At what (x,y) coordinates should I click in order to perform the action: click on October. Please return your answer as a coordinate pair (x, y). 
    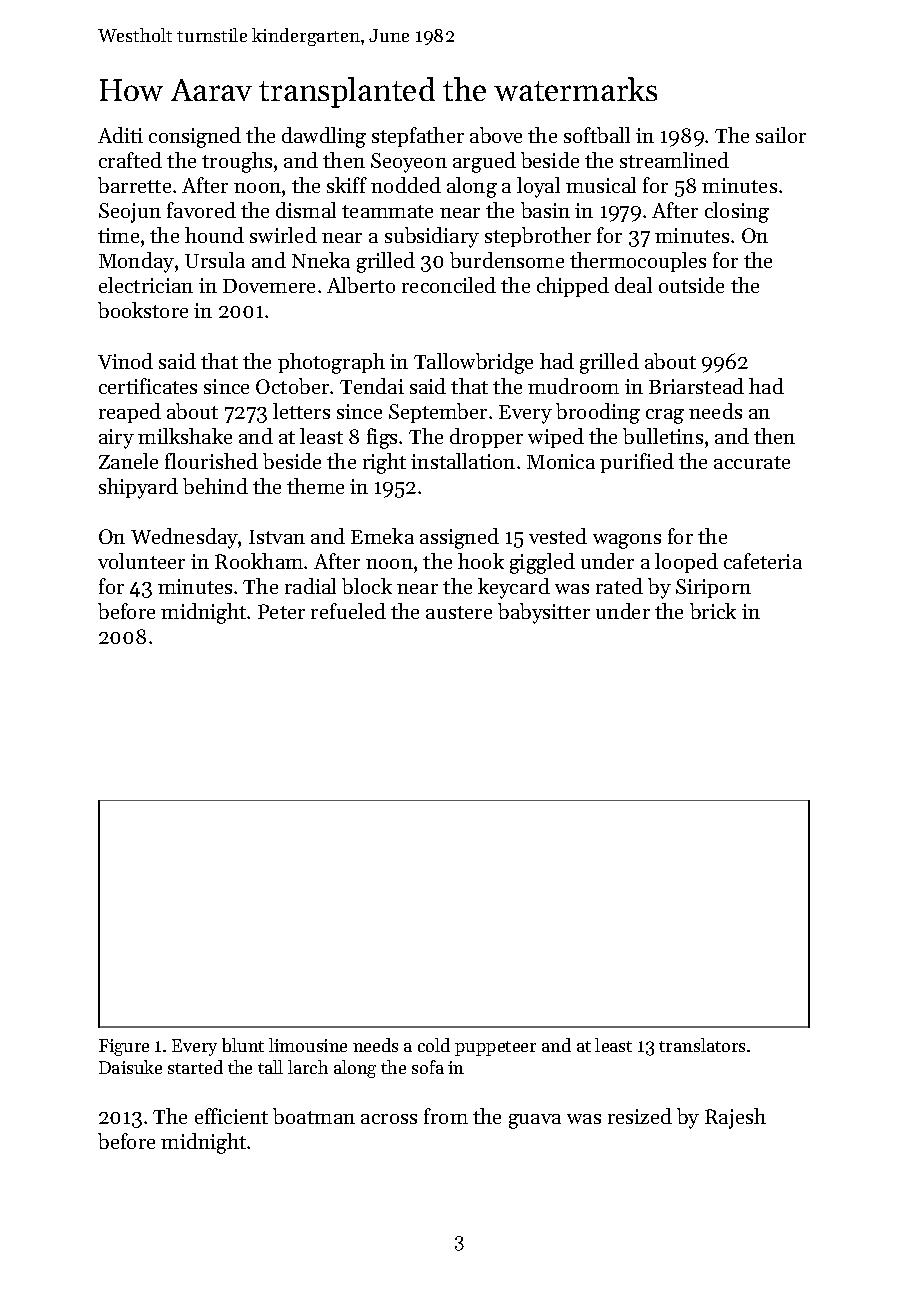
    Looking at the image, I should click on (292, 386).
